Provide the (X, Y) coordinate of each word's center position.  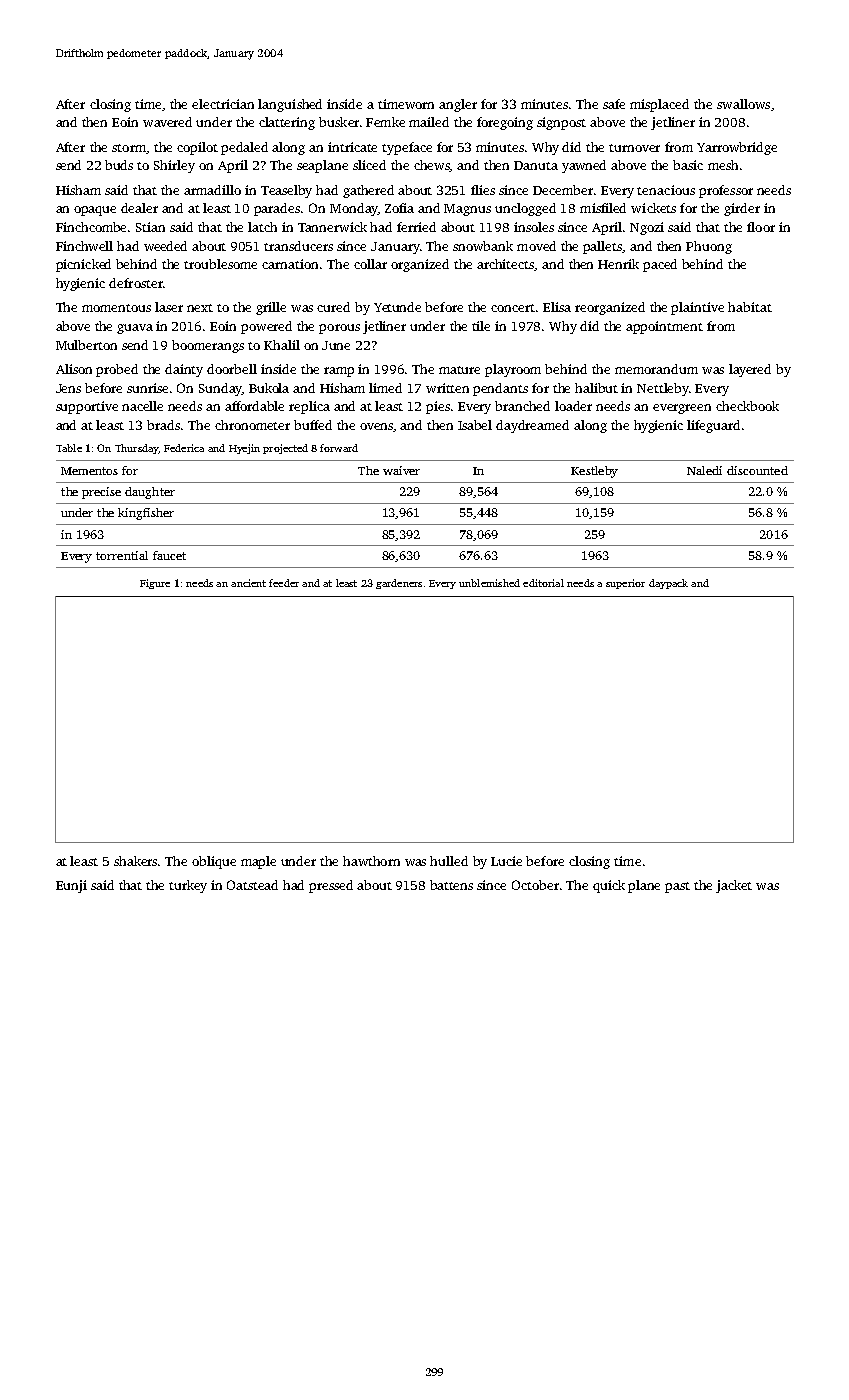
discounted (757, 470)
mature (459, 370)
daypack (668, 584)
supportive (87, 407)
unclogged (525, 209)
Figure (155, 584)
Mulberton (86, 345)
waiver (401, 470)
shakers (136, 861)
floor (761, 227)
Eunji (71, 886)
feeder (284, 583)
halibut (596, 388)
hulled (449, 861)
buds (119, 165)
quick (609, 886)
